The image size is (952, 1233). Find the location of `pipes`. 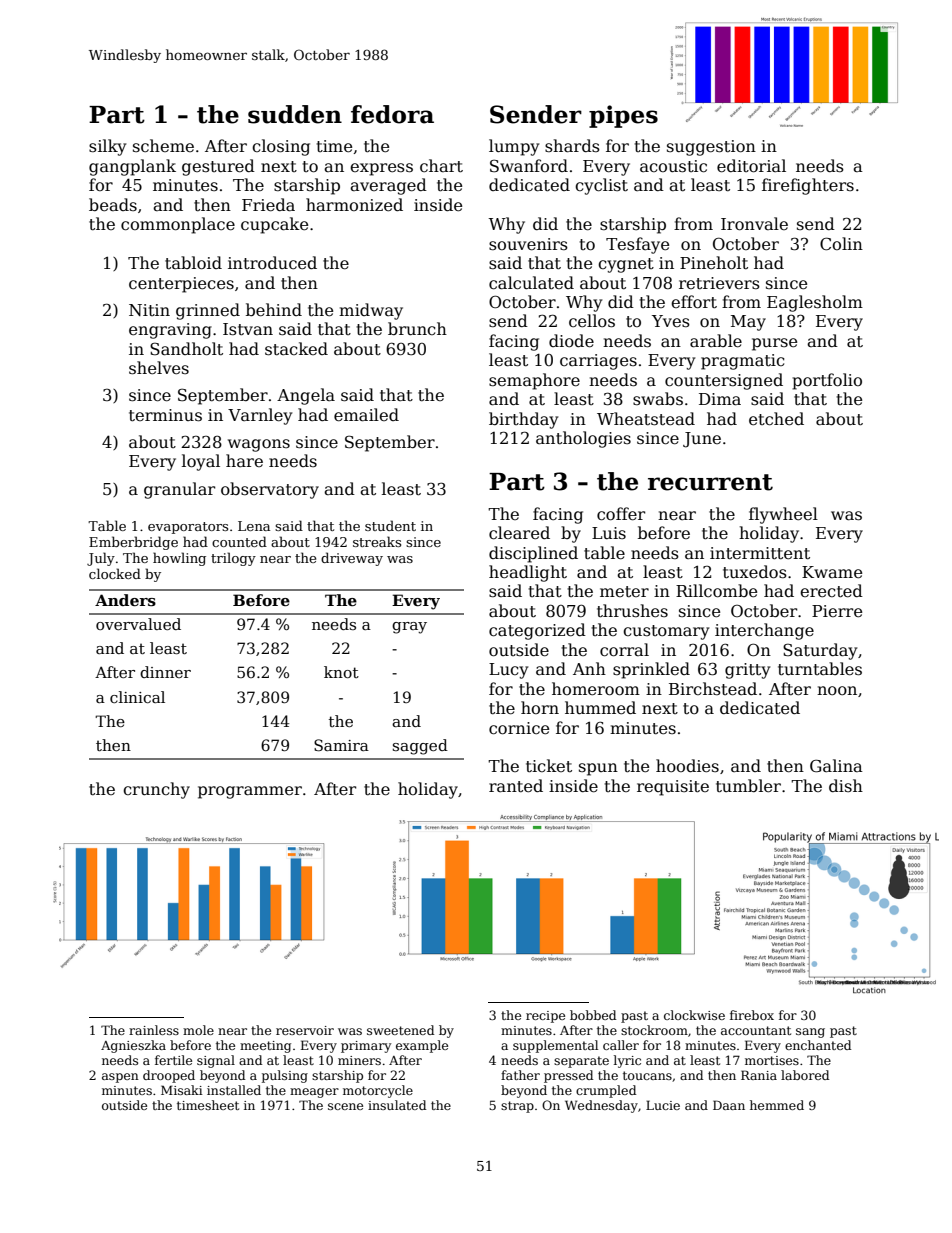

pipes is located at coordinates (623, 116).
